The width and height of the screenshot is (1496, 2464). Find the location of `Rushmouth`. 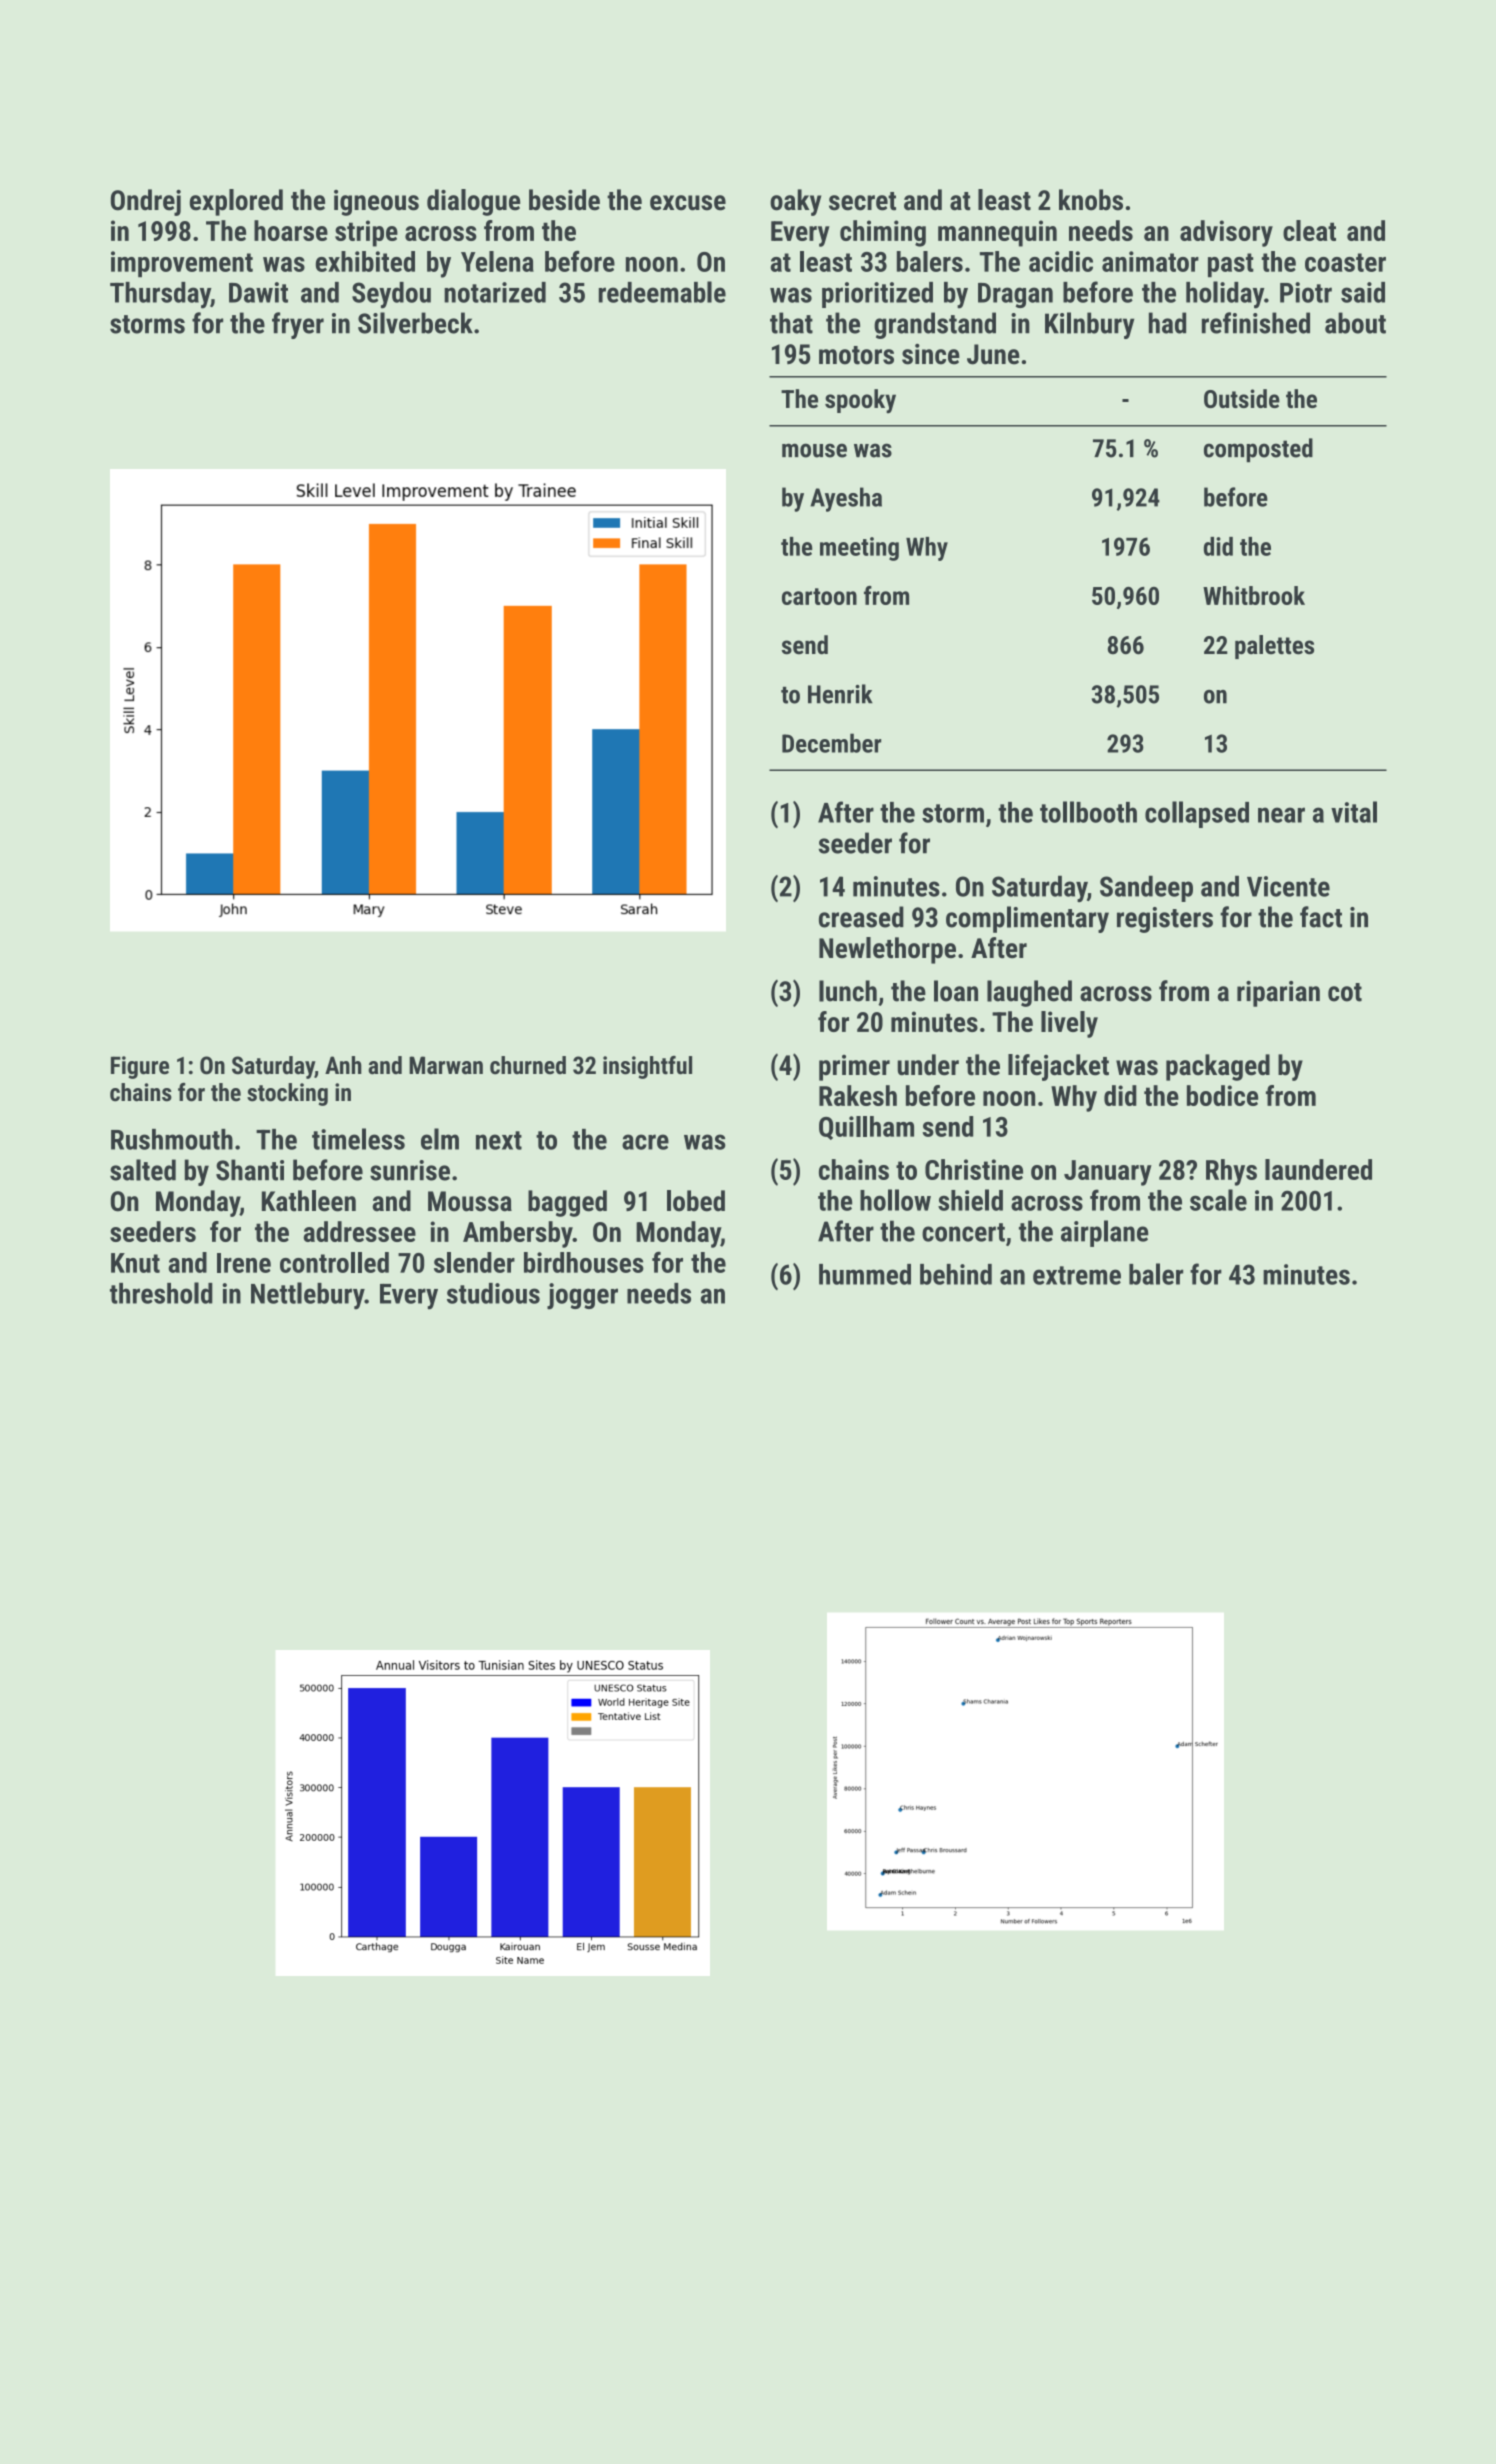

Rushmouth is located at coordinates (172, 1139).
